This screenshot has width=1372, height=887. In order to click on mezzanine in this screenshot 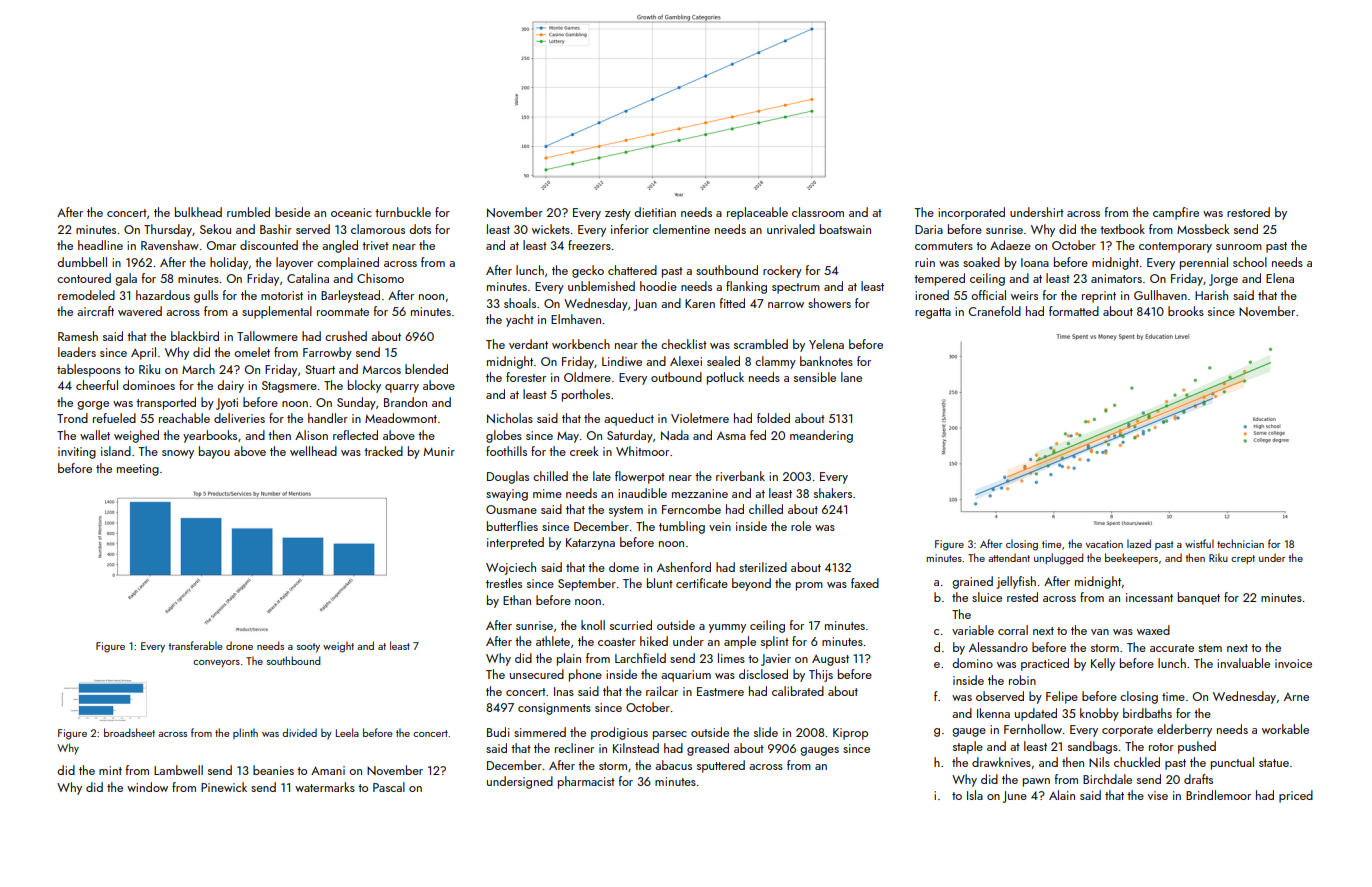, I will do `click(700, 493)`.
